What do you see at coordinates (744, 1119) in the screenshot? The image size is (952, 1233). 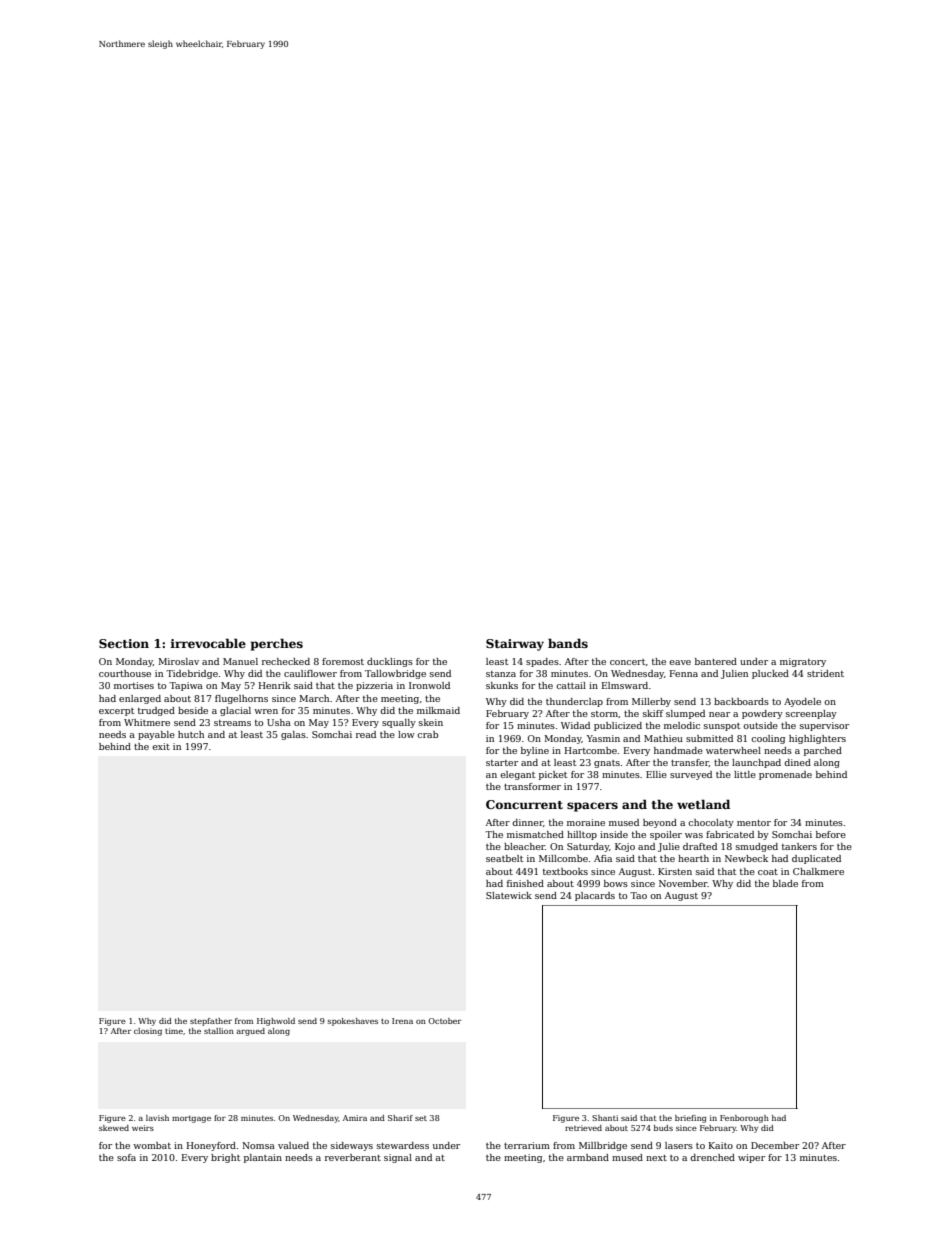 I see `Fenborough` at bounding box center [744, 1119].
